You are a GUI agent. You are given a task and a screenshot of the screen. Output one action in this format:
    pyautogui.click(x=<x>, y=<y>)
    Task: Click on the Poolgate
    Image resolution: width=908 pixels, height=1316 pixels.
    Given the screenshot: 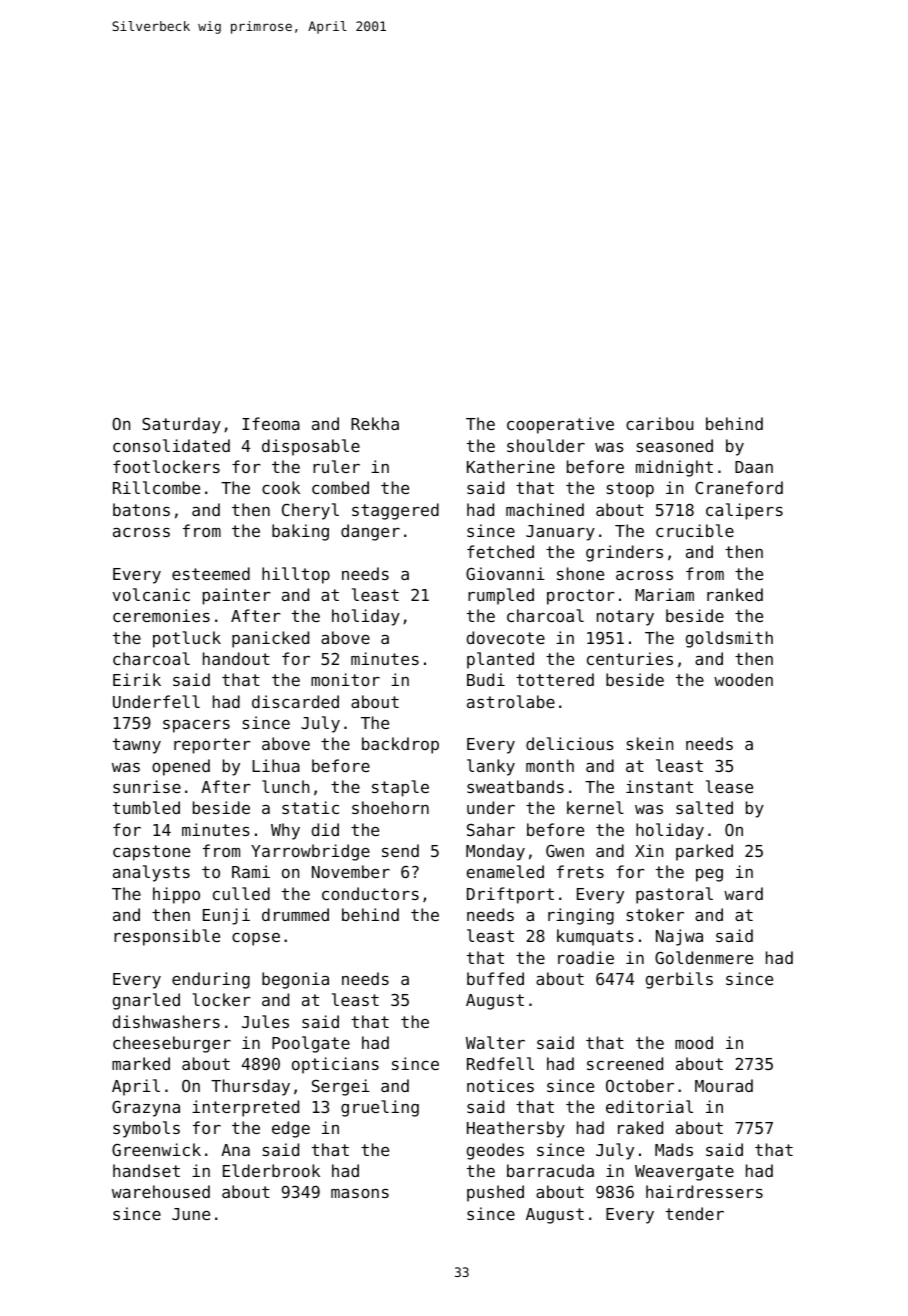 What is the action you would take?
    pyautogui.click(x=311, y=1044)
